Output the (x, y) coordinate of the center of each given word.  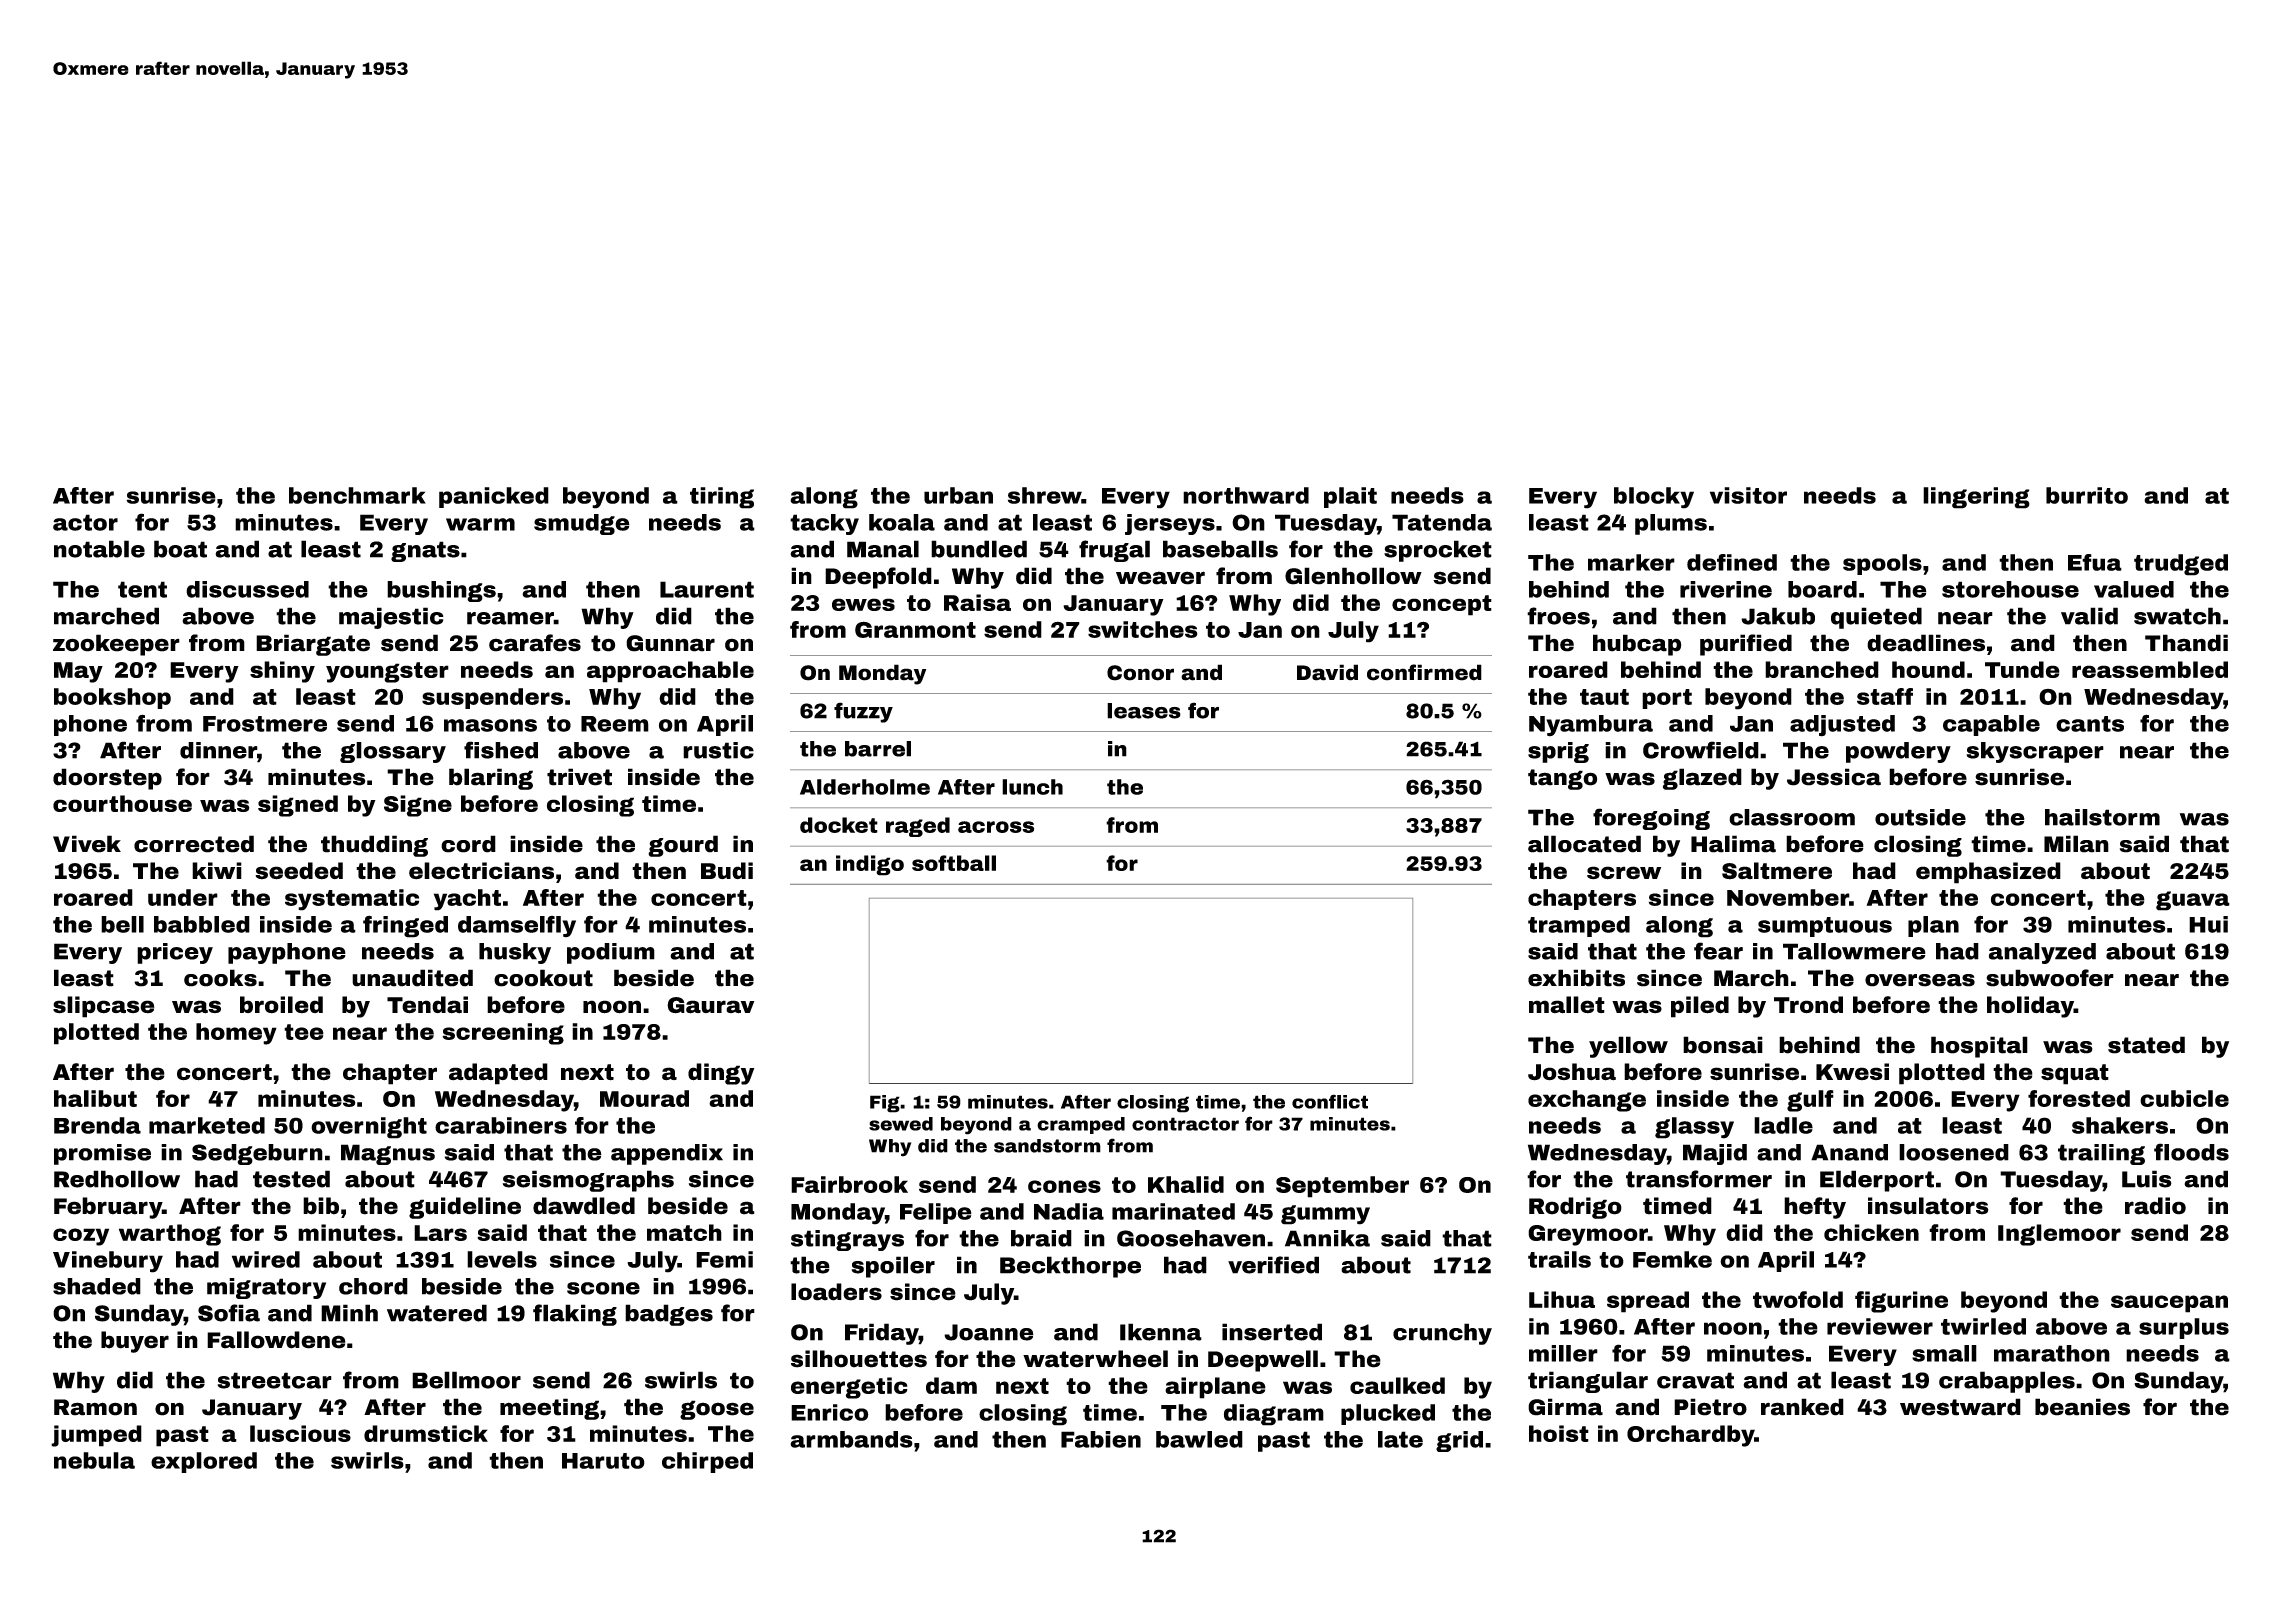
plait (1350, 497)
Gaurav (710, 1005)
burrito (2087, 495)
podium (611, 953)
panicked (494, 497)
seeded (299, 871)
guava (2193, 901)
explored (204, 1462)
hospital (1979, 1047)
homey (236, 1034)
